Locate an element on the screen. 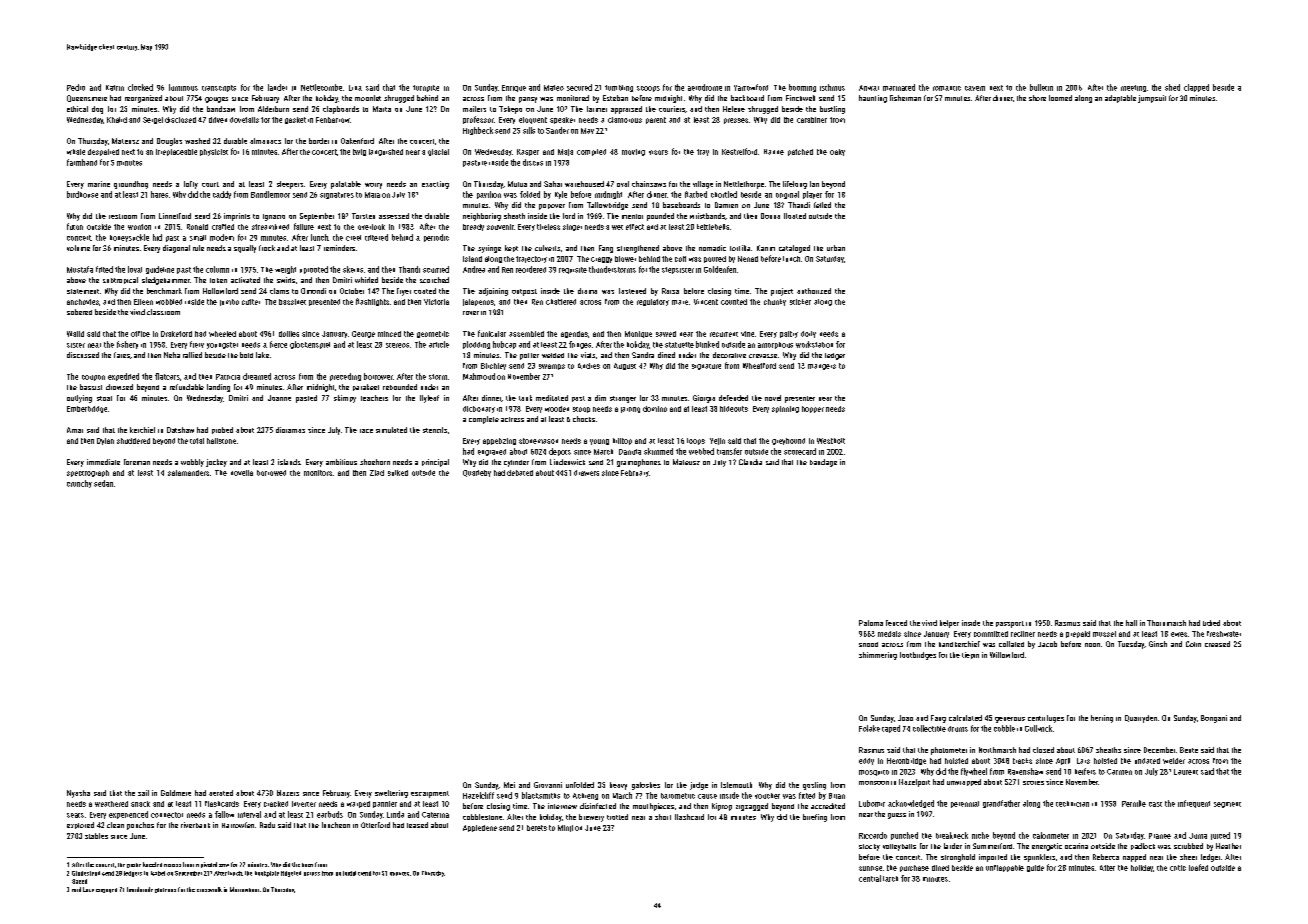 The height and width of the screenshot is (924, 1308). sail is located at coordinates (143, 793).
